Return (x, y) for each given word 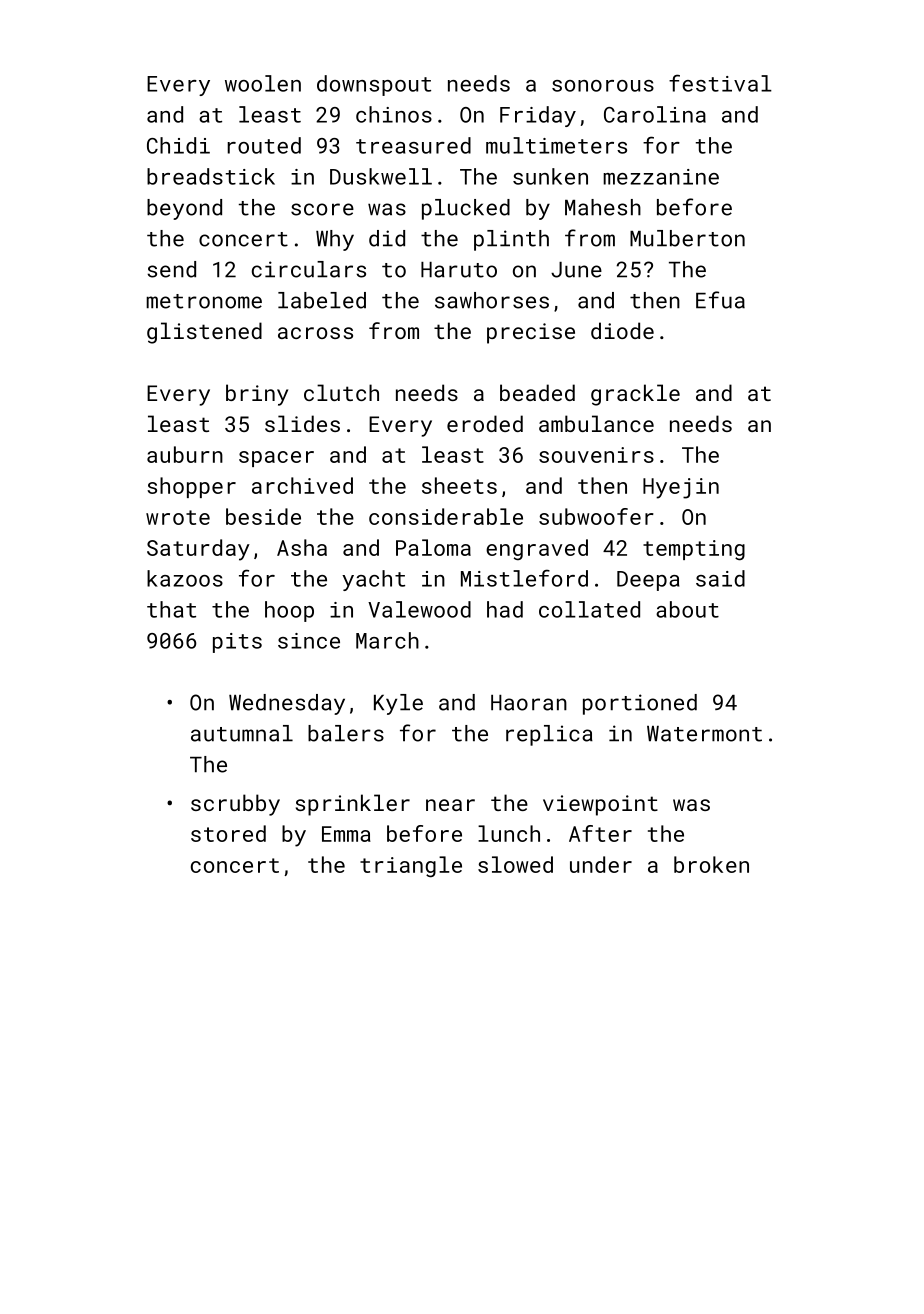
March (387, 640)
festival (720, 83)
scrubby (235, 805)
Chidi (178, 145)
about (687, 609)
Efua (720, 300)
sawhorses (492, 300)
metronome (204, 301)
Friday (538, 116)
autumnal (242, 733)
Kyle (398, 704)
